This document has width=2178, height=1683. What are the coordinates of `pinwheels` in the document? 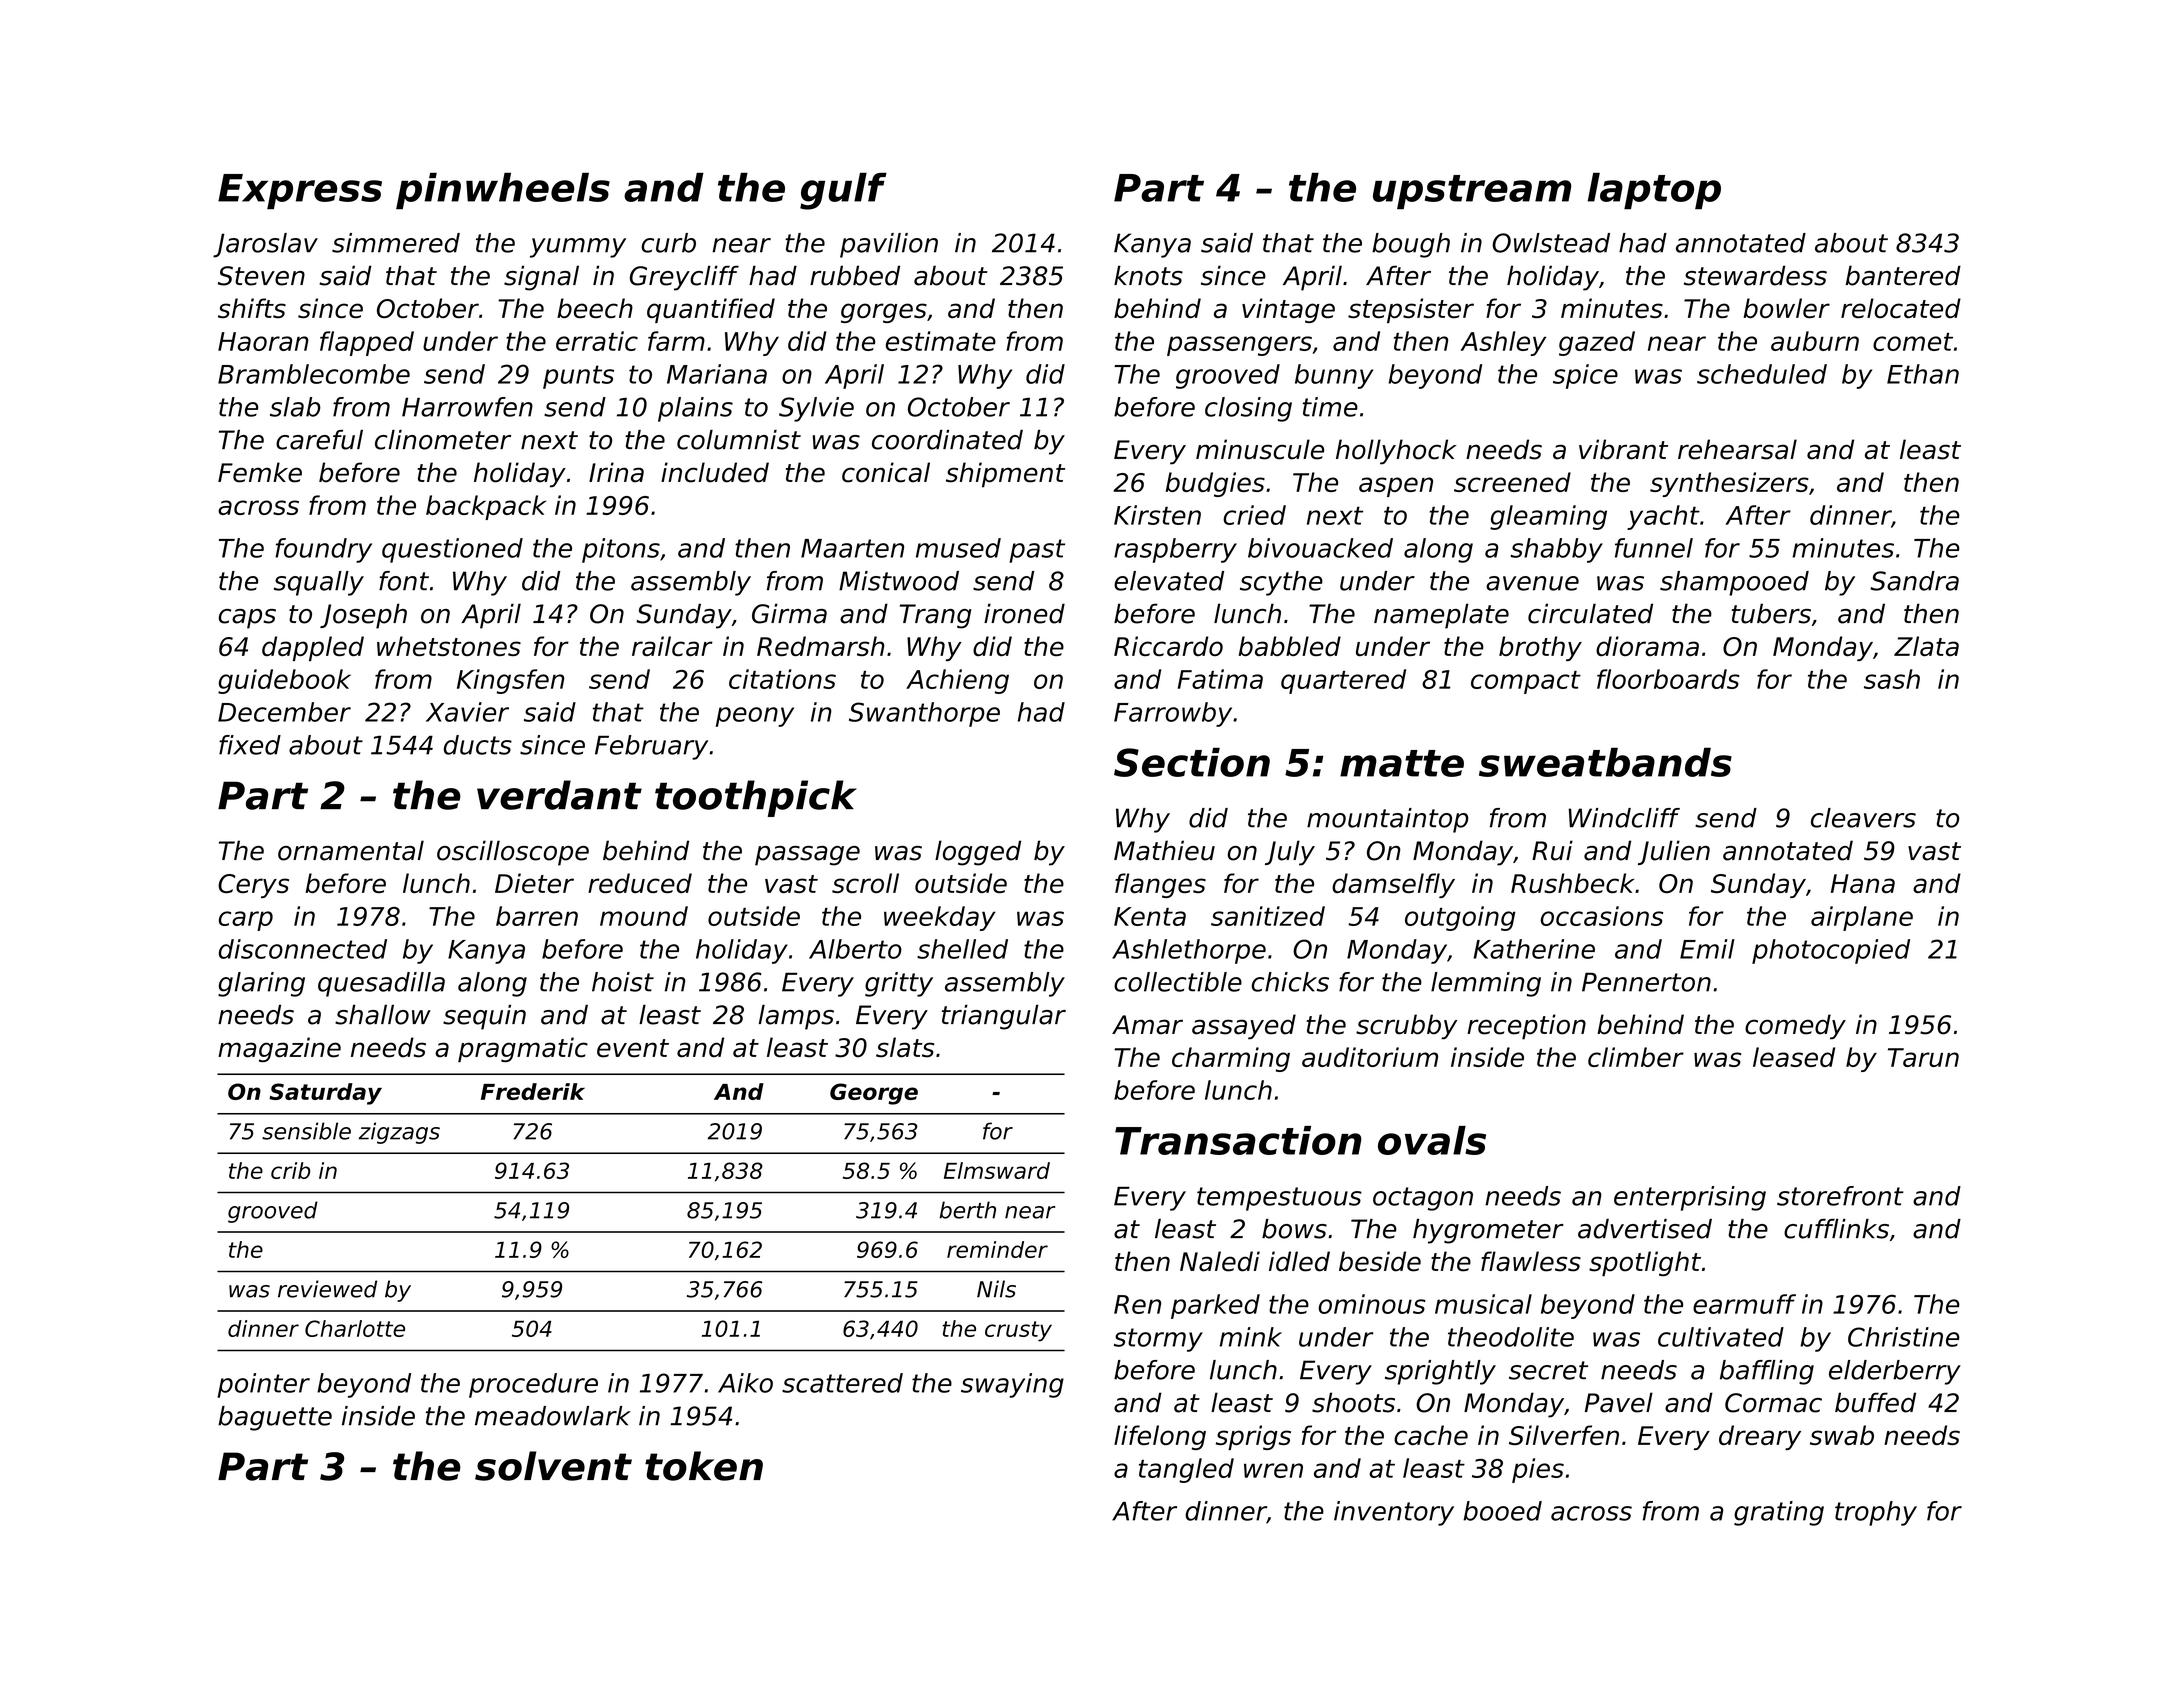 It's located at (503, 191).
